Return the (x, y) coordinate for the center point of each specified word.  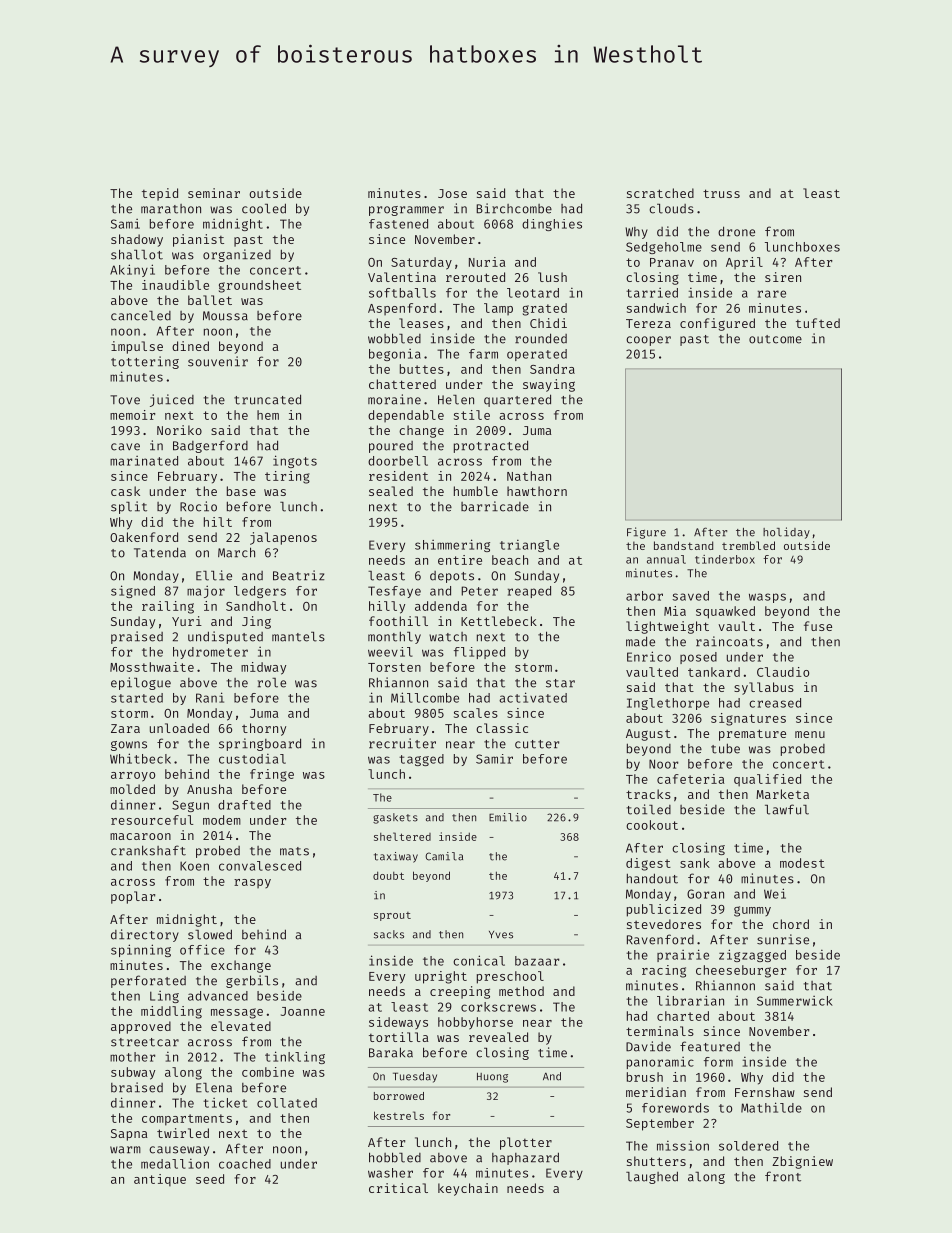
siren (783, 277)
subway (133, 1073)
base (241, 491)
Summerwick (795, 1001)
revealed (498, 1037)
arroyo (133, 777)
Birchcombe (514, 208)
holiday (786, 533)
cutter (537, 744)
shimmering (452, 545)
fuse (818, 626)
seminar (214, 193)
